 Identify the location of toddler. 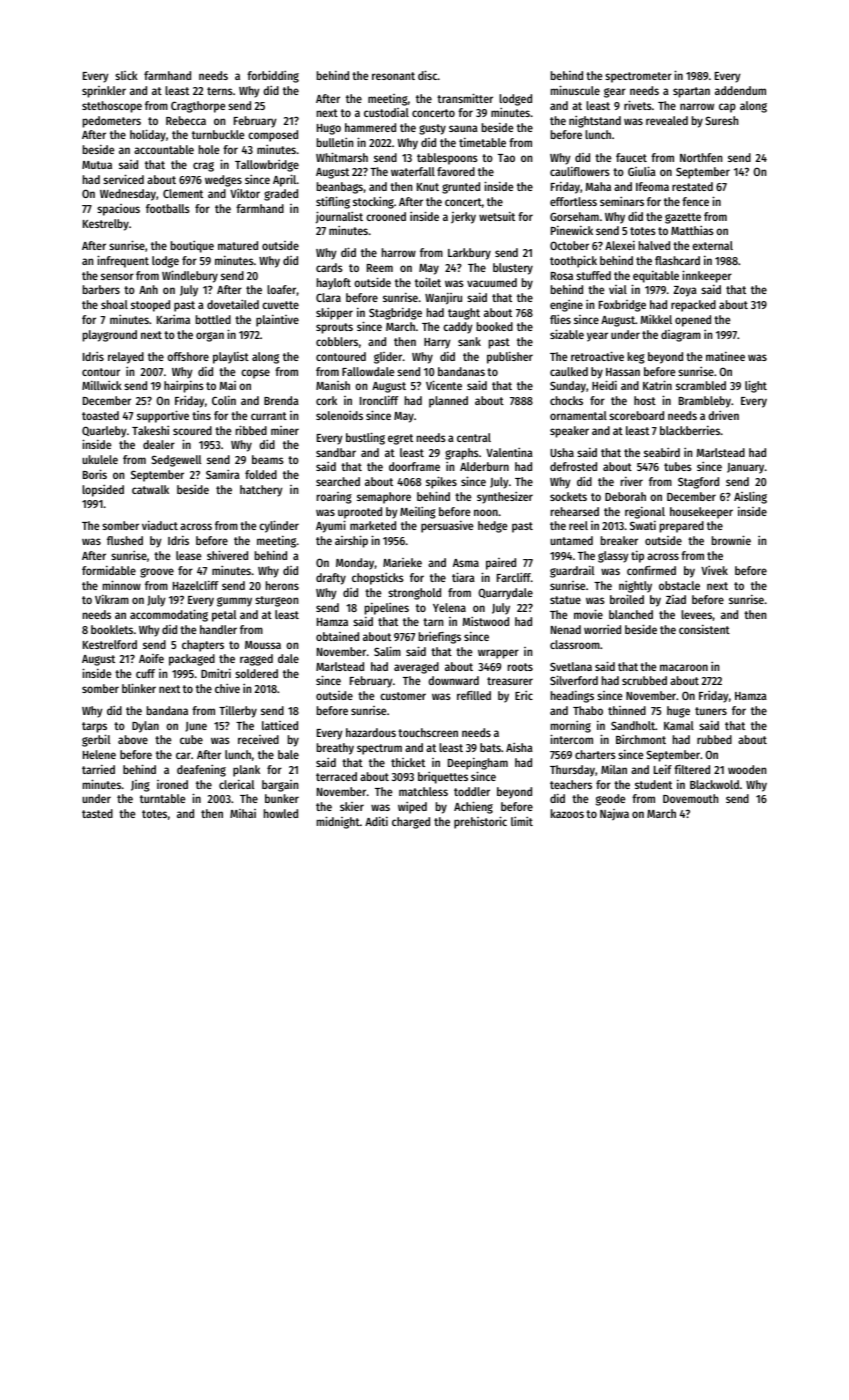
(472, 791).
